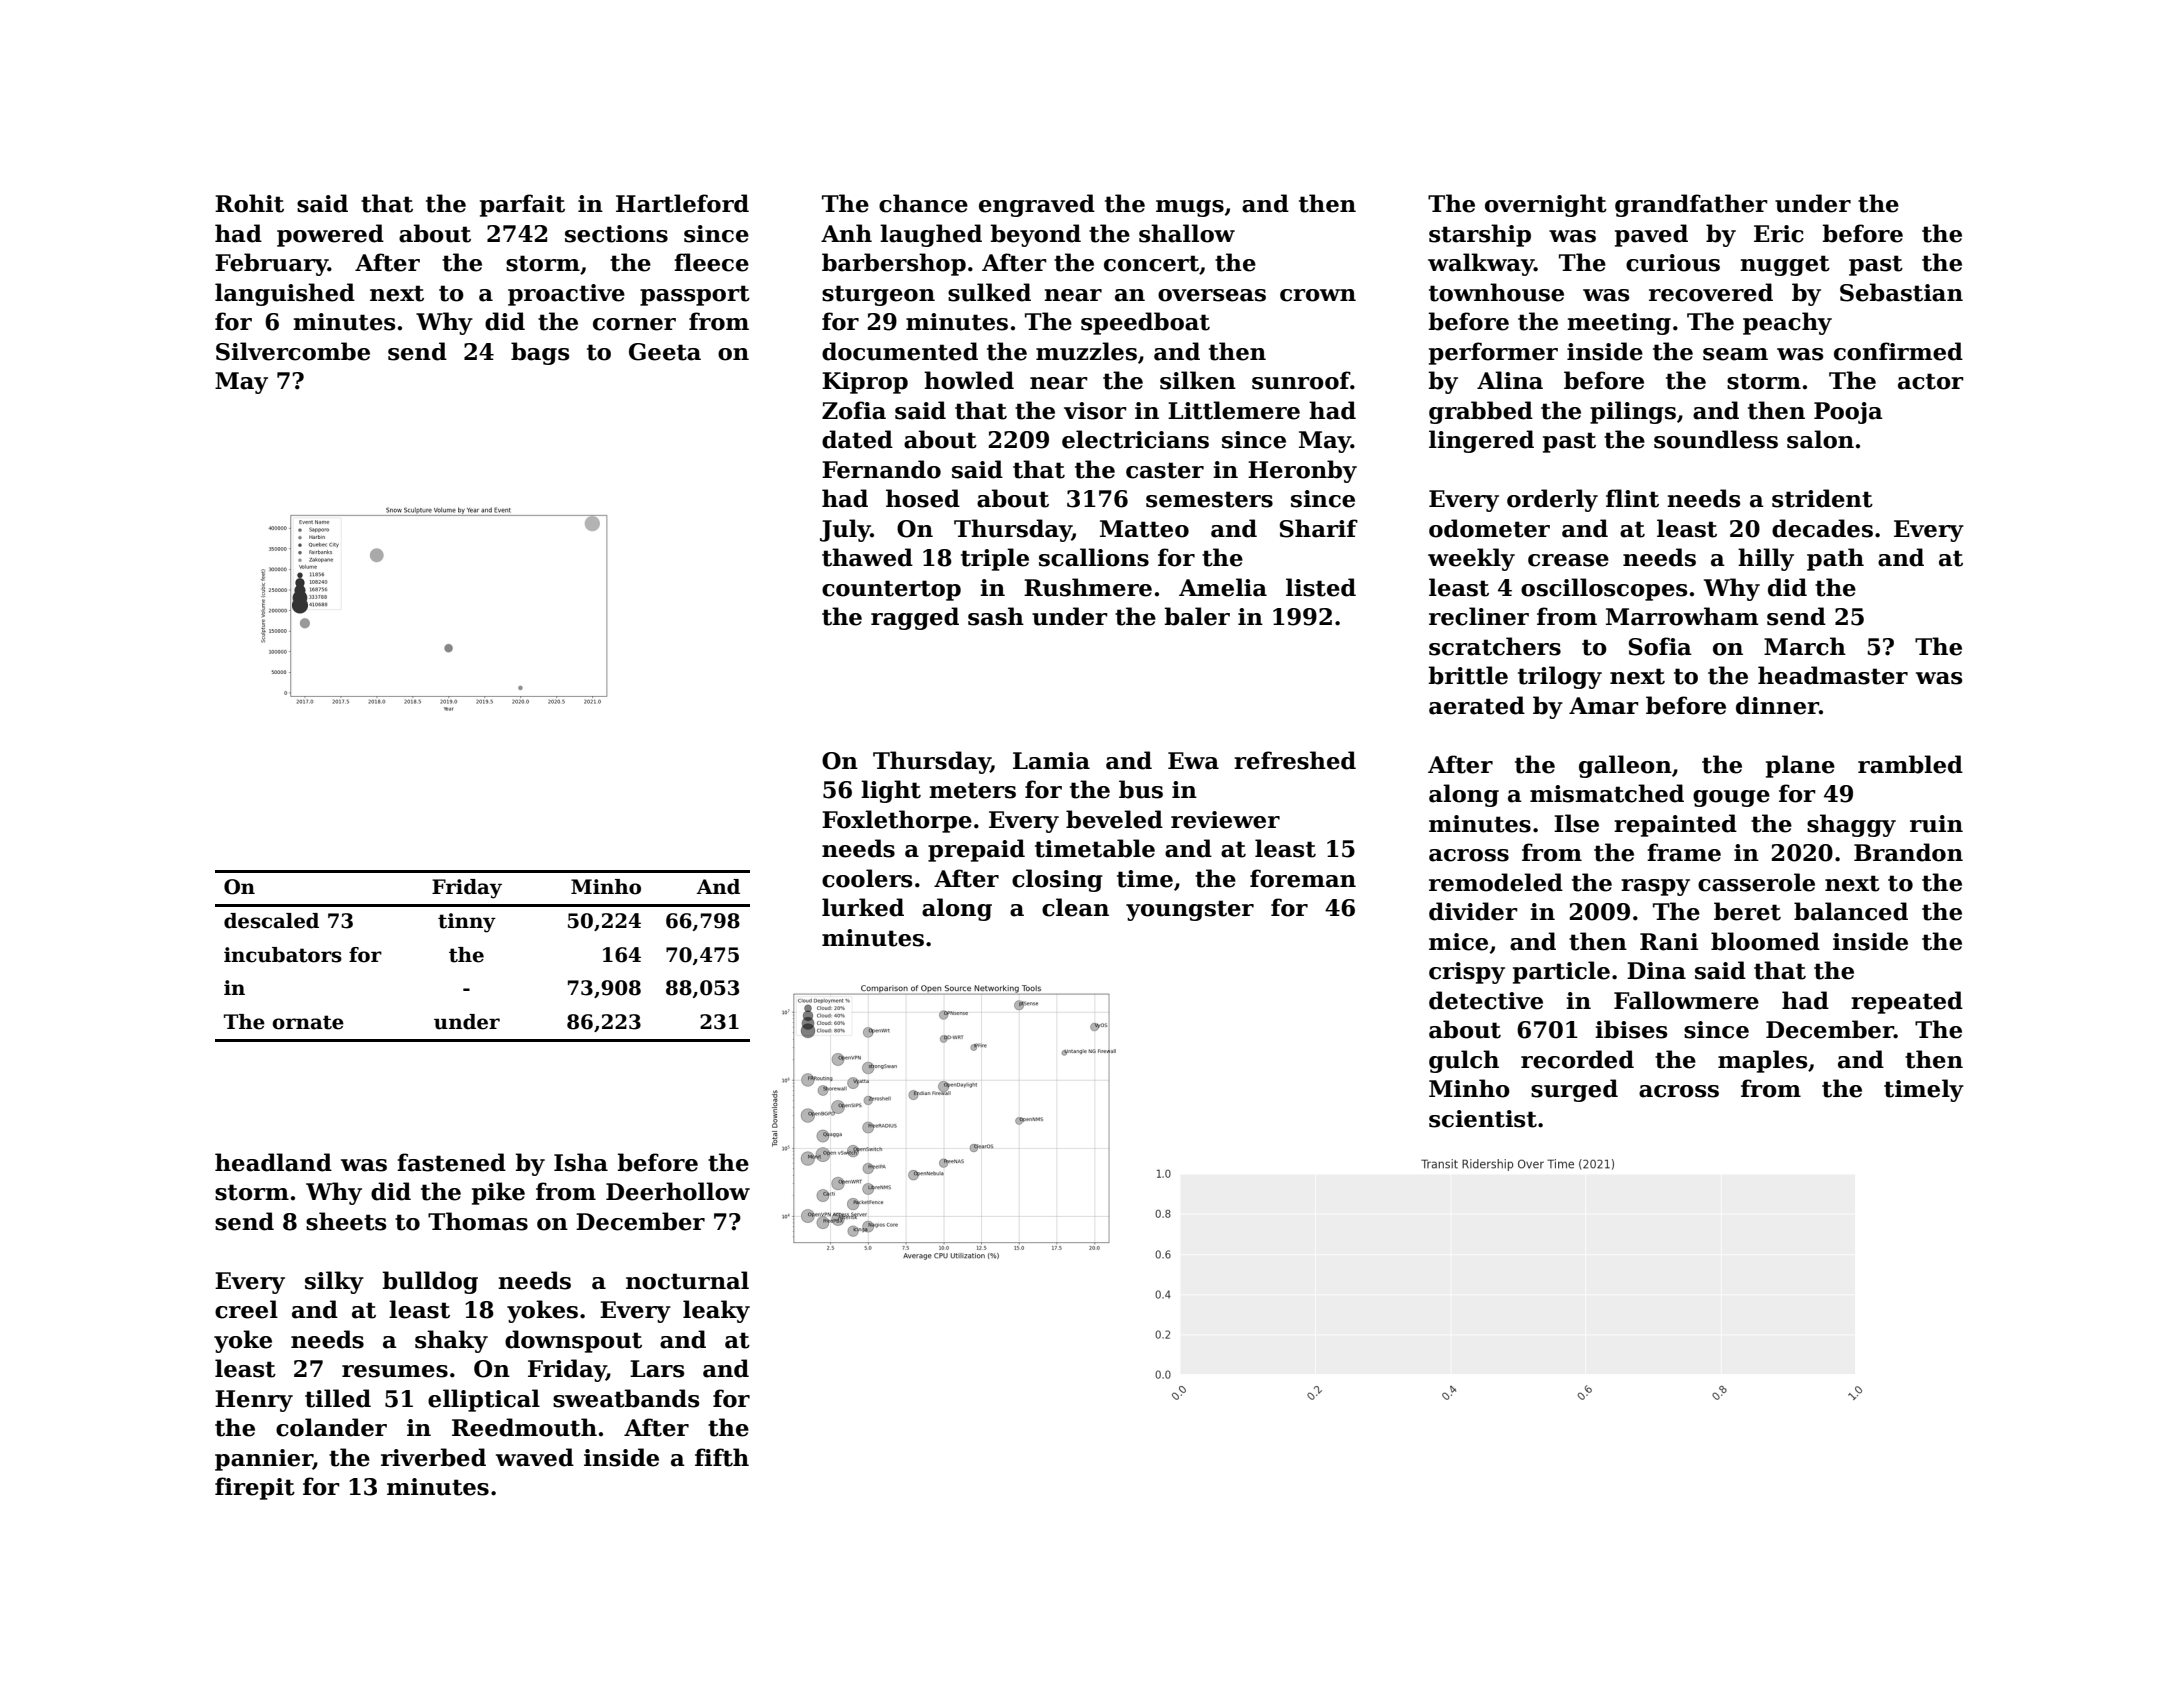  I want to click on meters, so click(972, 790).
